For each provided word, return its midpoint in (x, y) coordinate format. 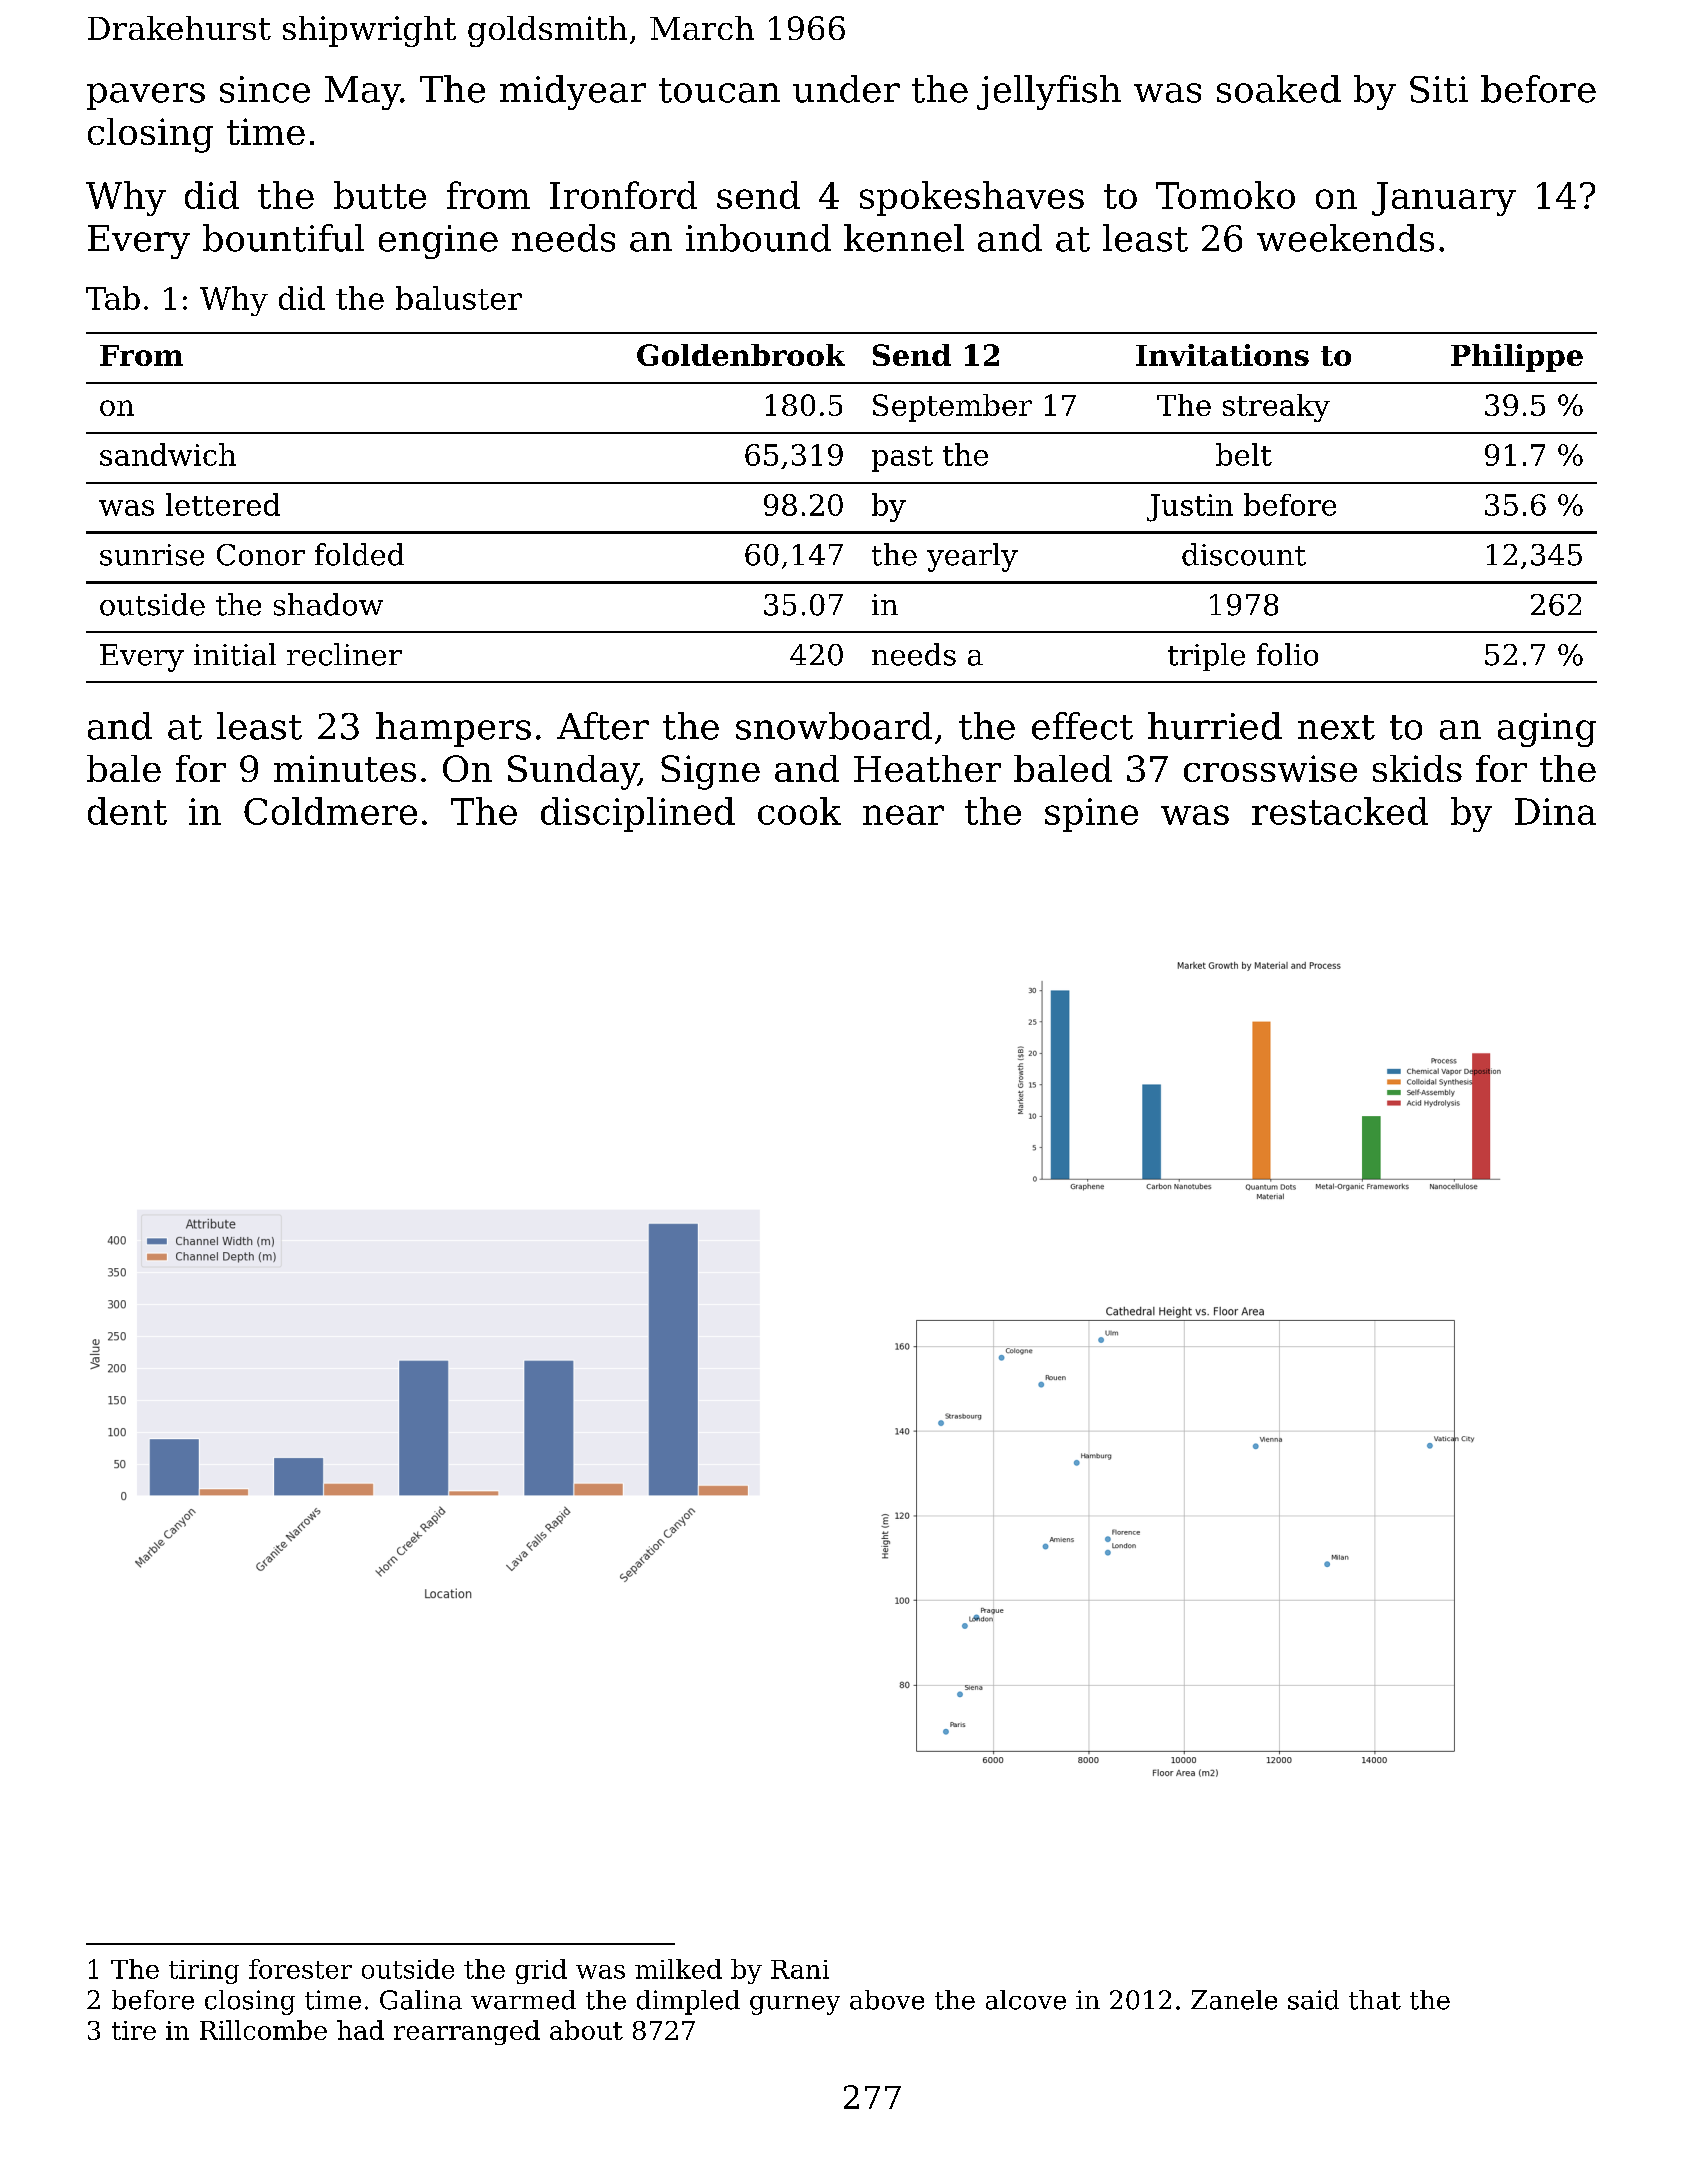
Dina (1555, 811)
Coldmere (330, 811)
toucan (719, 90)
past (902, 459)
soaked (1279, 89)
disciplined (638, 814)
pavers (146, 96)
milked (678, 1969)
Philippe (1517, 358)
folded (359, 554)
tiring (204, 1972)
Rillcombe (263, 2030)
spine (1091, 815)
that (1375, 2000)
